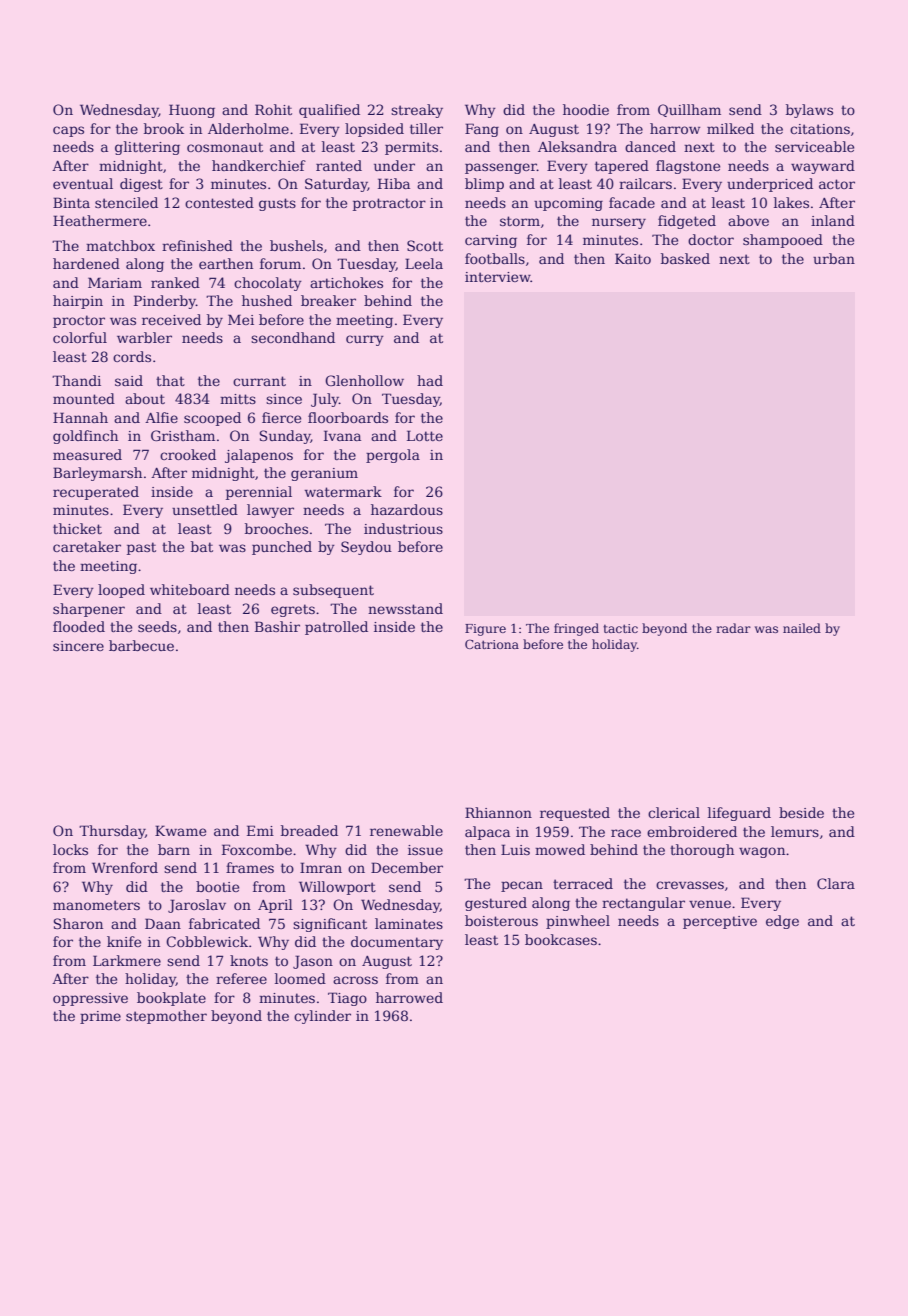 The width and height of the screenshot is (908, 1316). Describe the element at coordinates (782, 922) in the screenshot. I see `edge` at that location.
